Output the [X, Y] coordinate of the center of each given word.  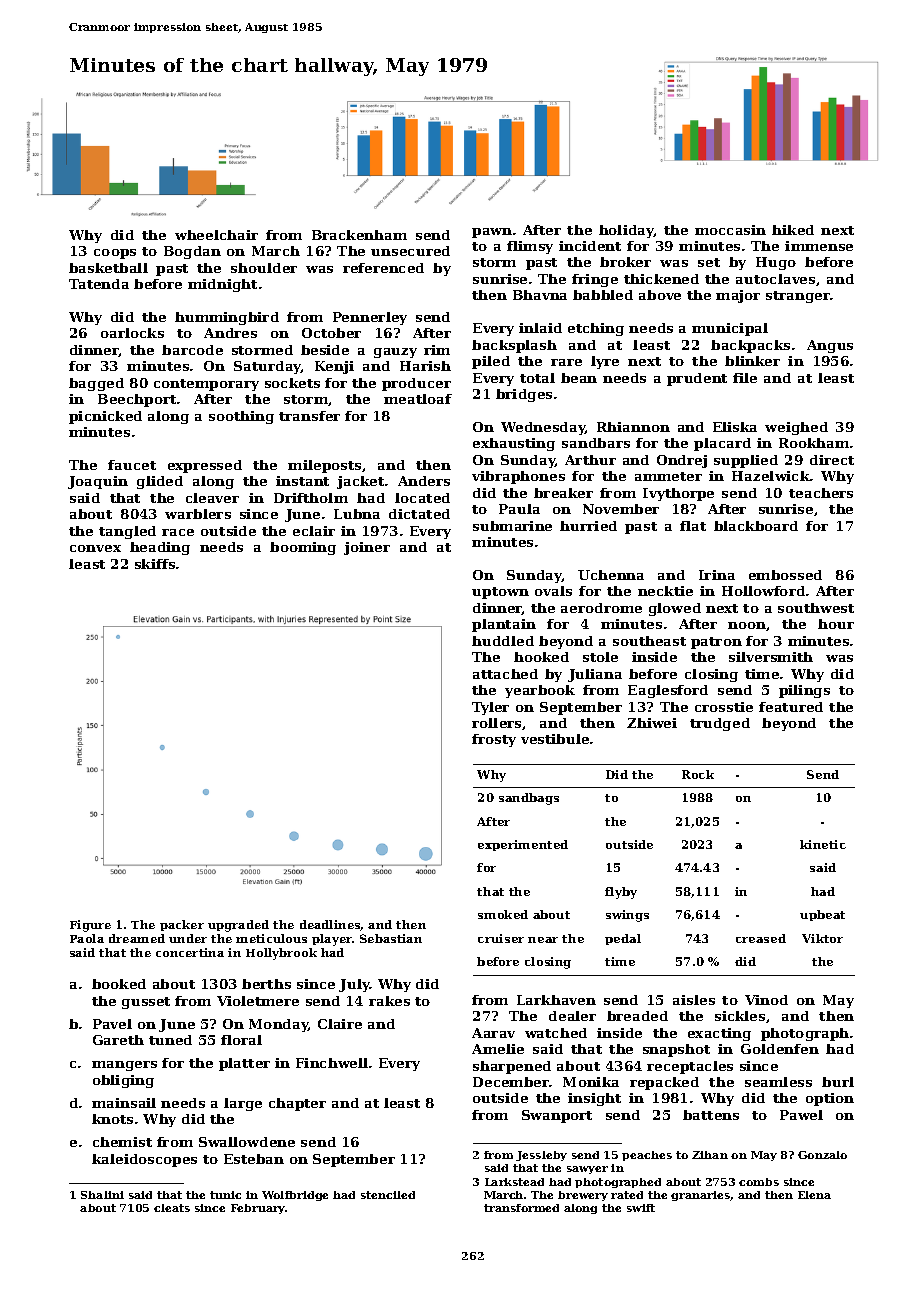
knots [112, 1119]
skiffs [155, 564]
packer [182, 925]
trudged [720, 724]
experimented [523, 845]
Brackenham [359, 235]
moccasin [730, 230]
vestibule [555, 739]
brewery [583, 1196]
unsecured [410, 251]
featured [791, 707]
